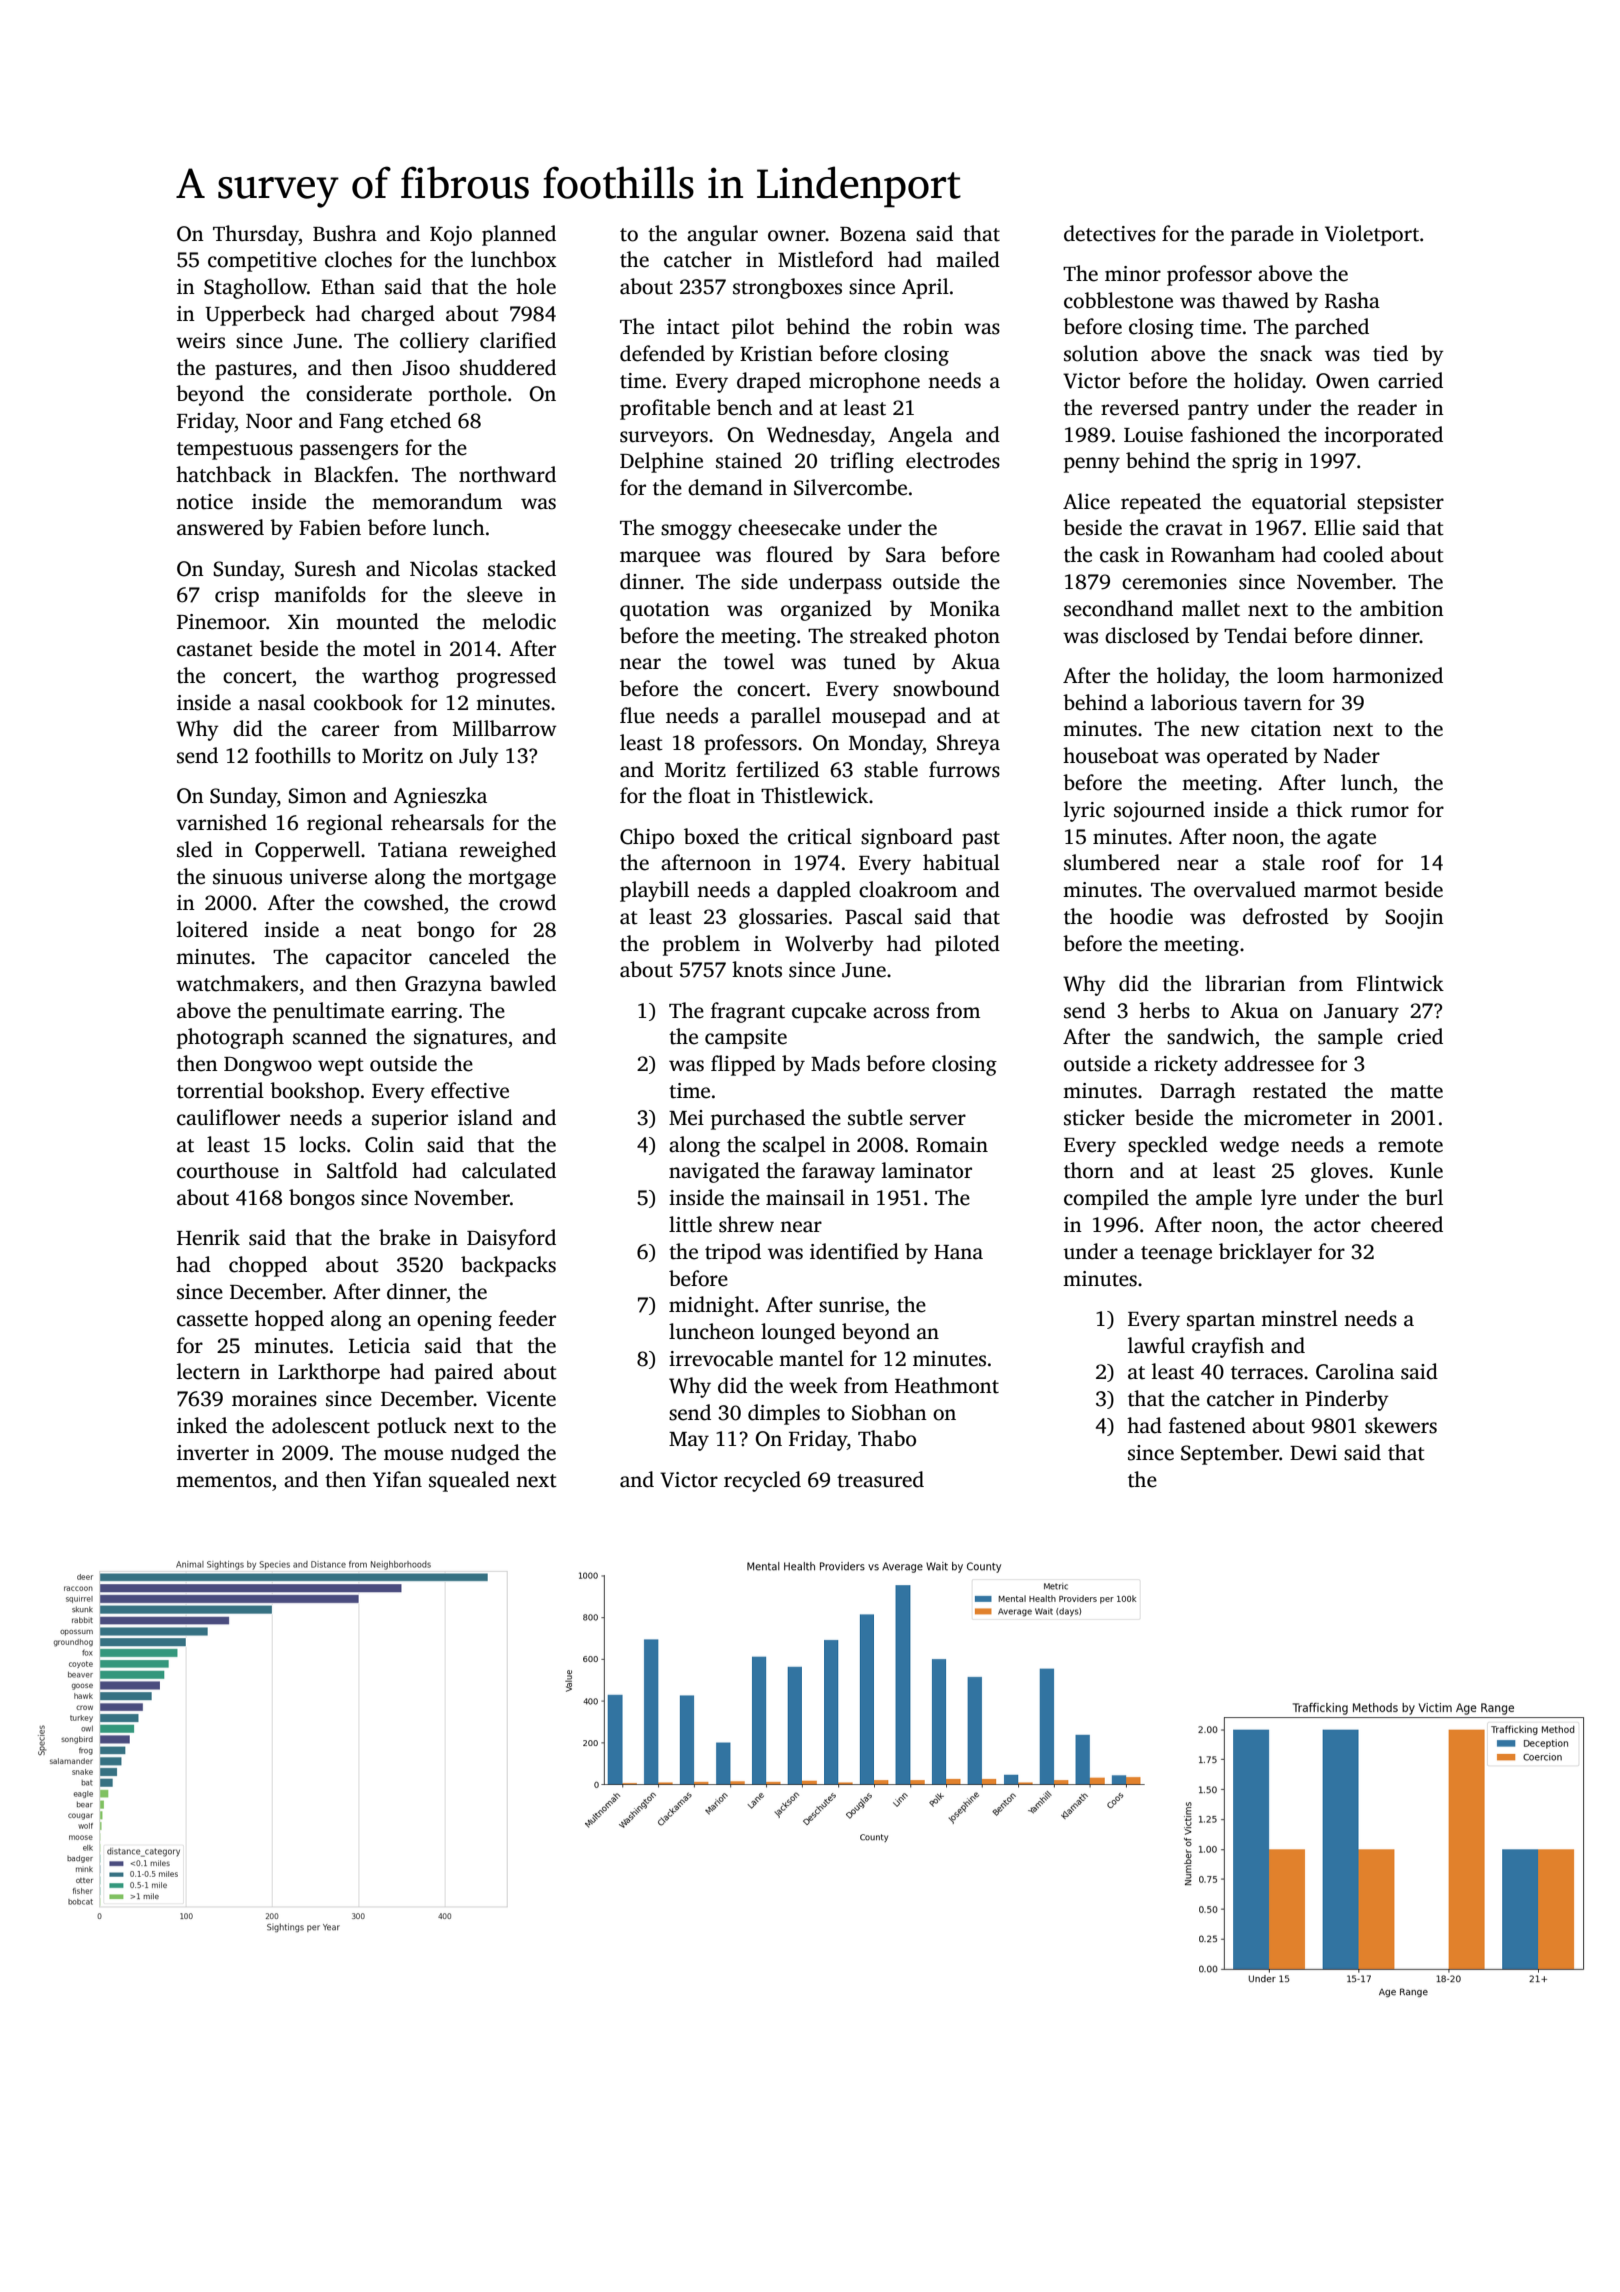  What do you see at coordinates (437, 501) in the page?
I see `memorandum` at bounding box center [437, 501].
